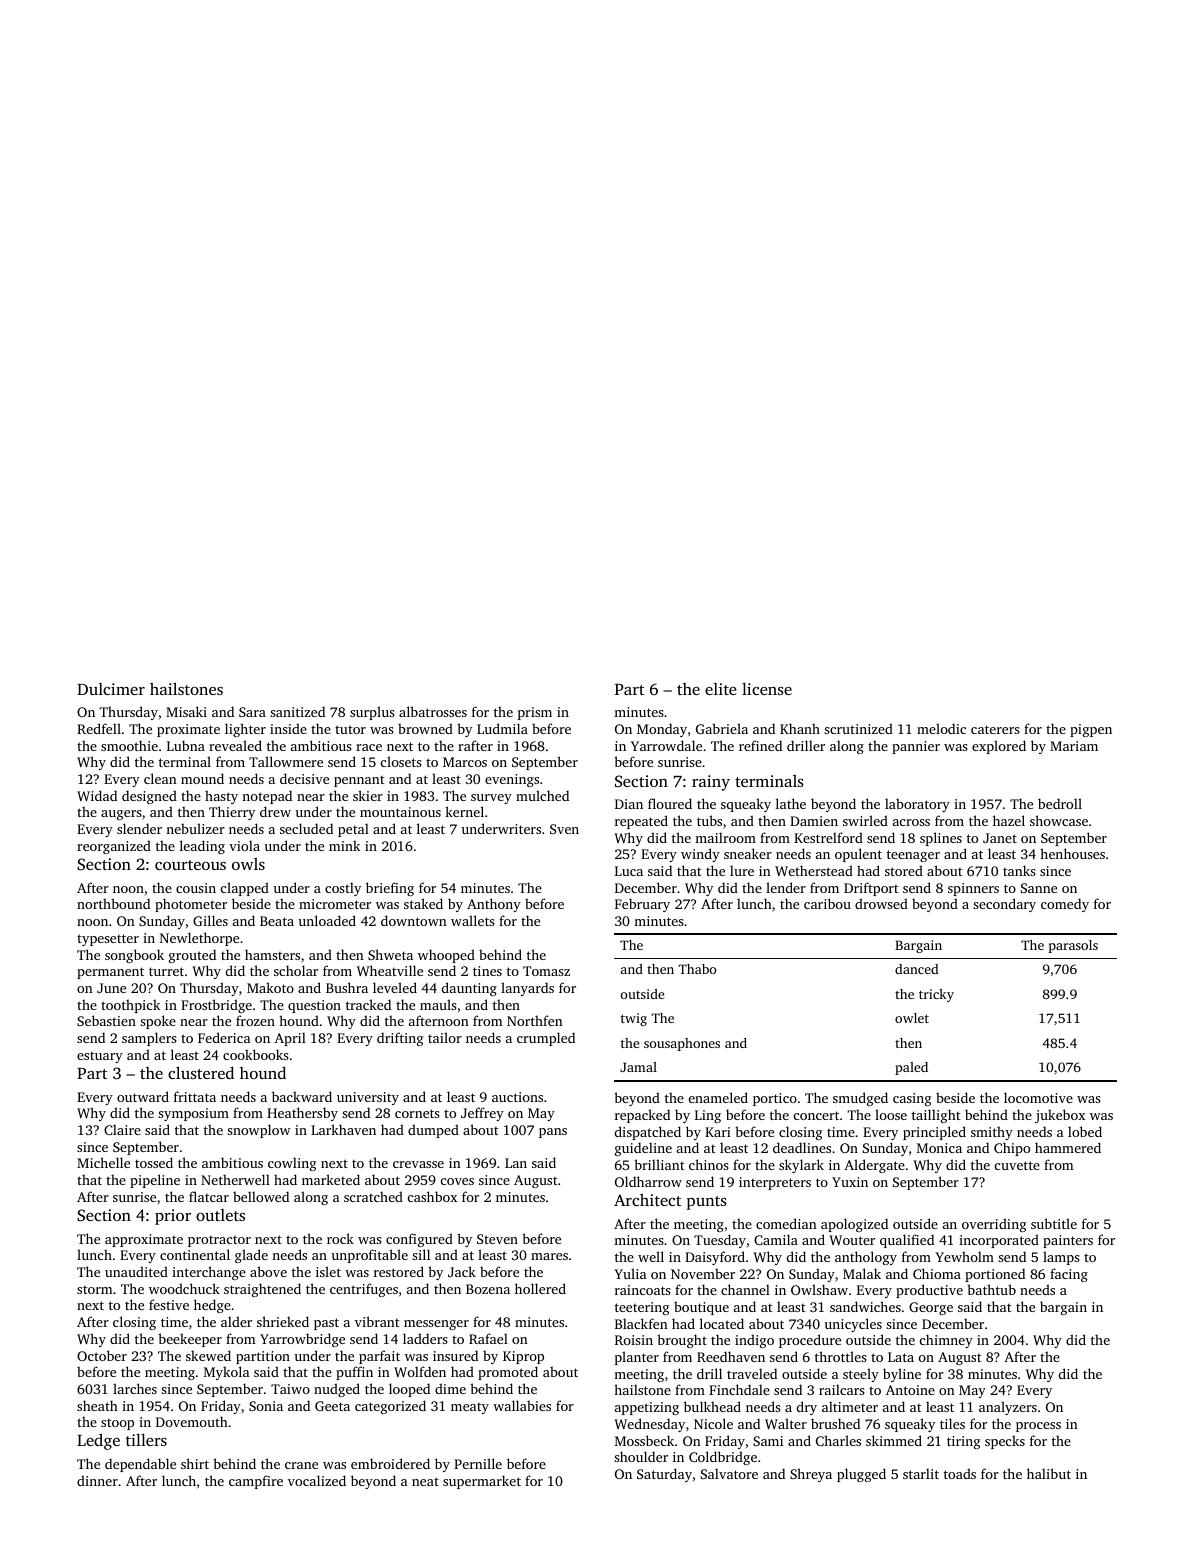 Image resolution: width=1194 pixels, height=1545 pixels. I want to click on supermarket, so click(482, 1482).
